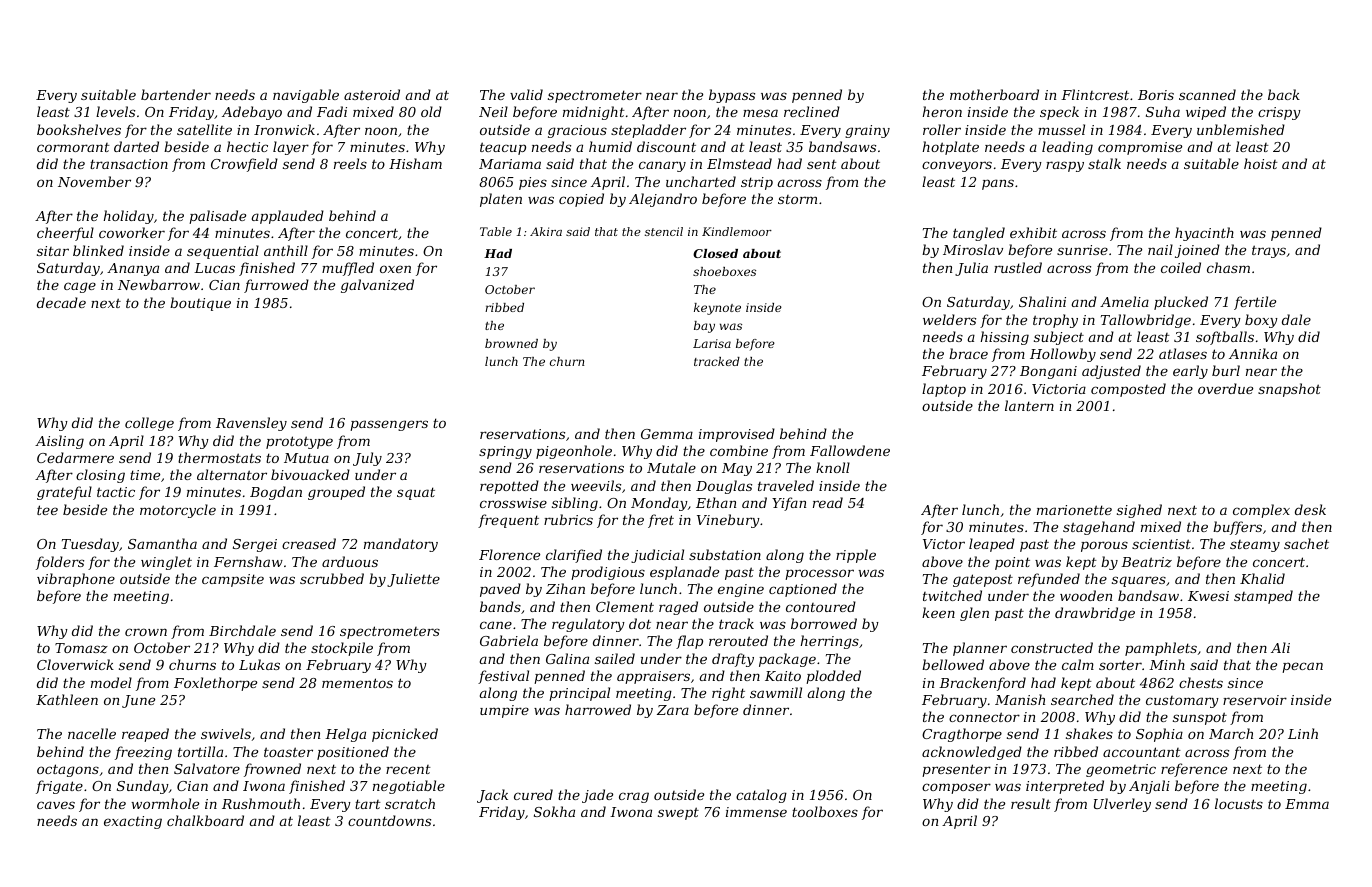  Describe the element at coordinates (1269, 251) in the image. I see `trays` at that location.
